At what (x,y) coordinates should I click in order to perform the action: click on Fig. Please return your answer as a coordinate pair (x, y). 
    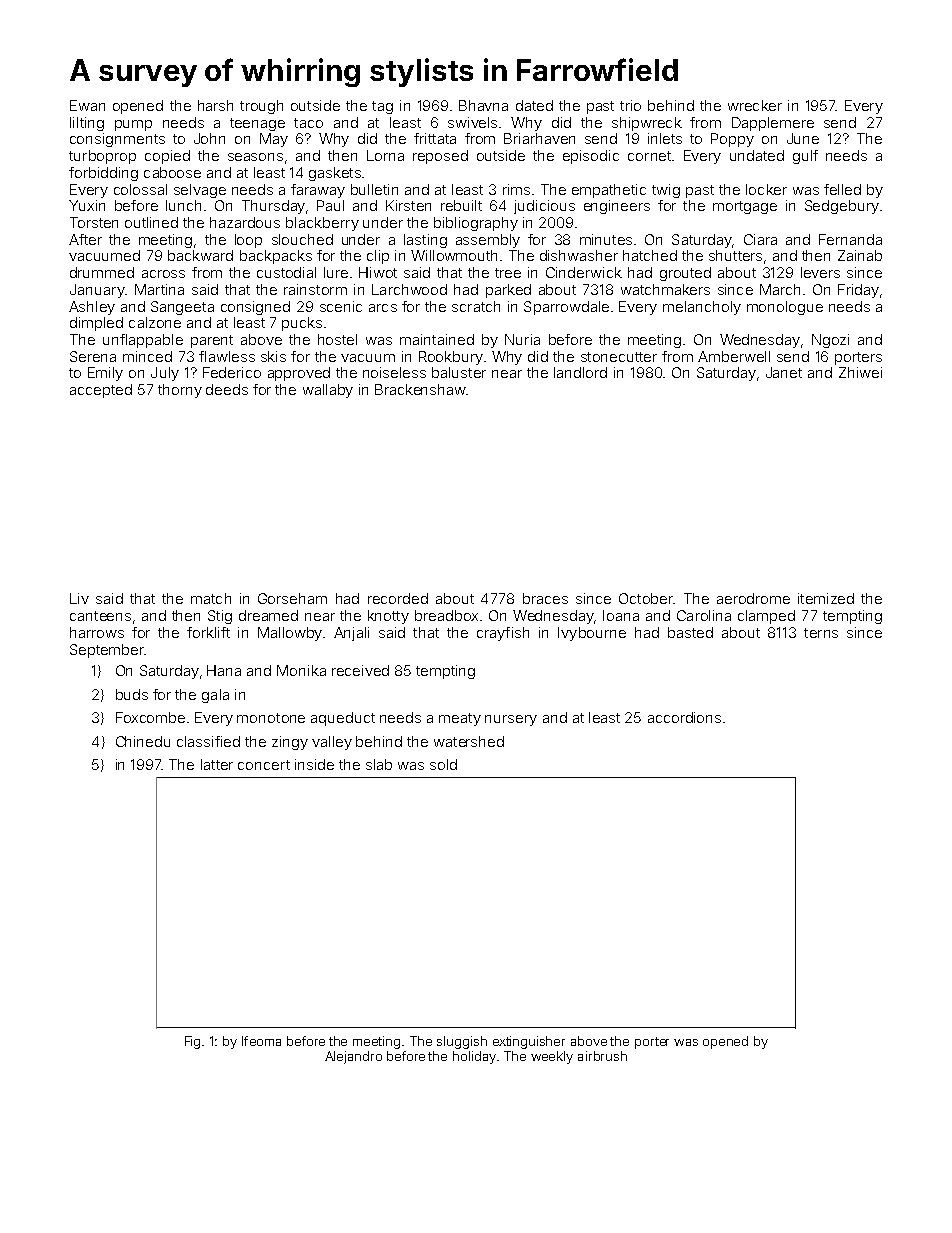
    Looking at the image, I should click on (192, 1042).
